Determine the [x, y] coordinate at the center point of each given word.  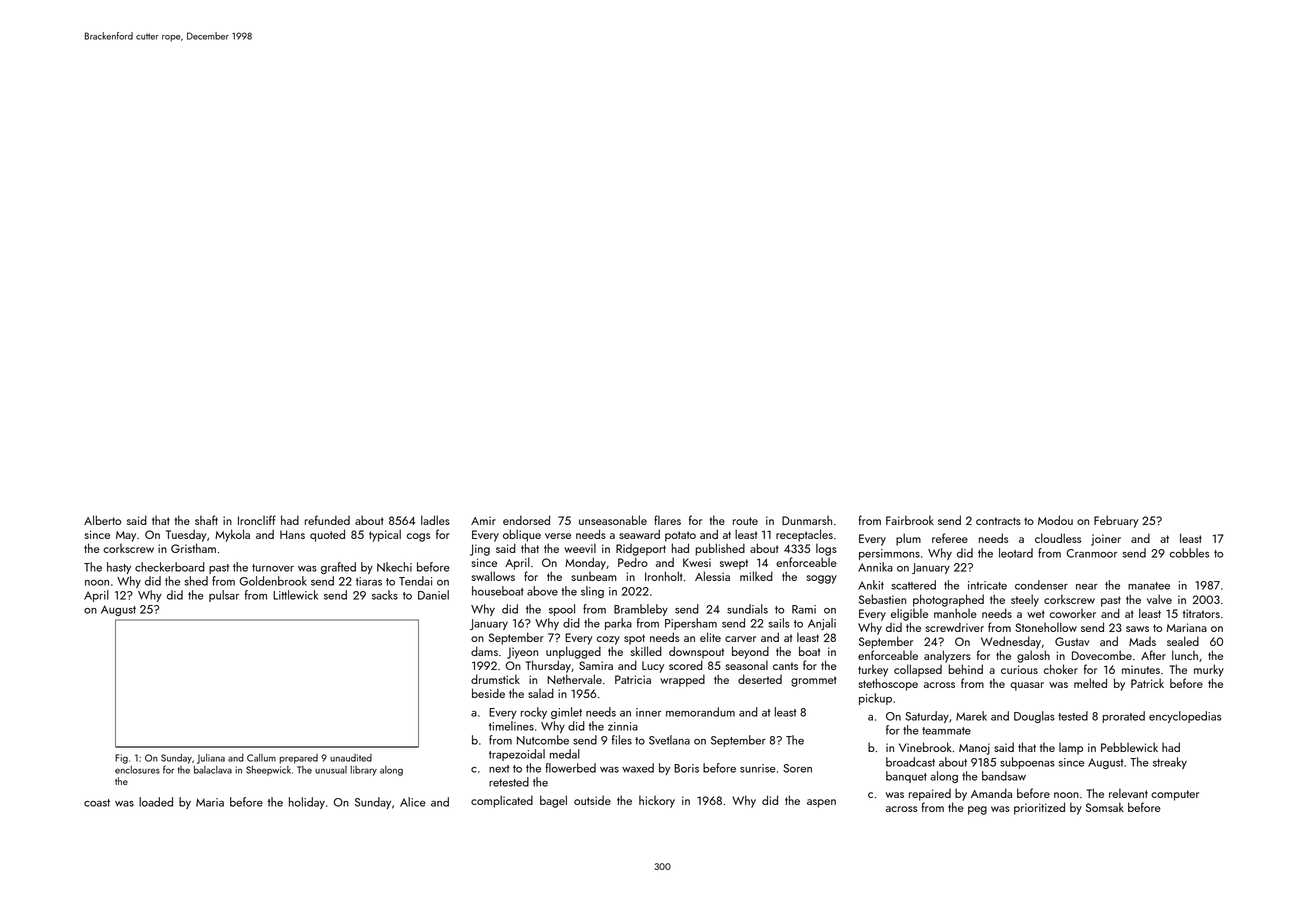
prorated [1123, 717]
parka [618, 624]
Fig [121, 759]
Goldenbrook [273, 581]
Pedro [633, 562]
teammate [946, 731]
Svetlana [669, 740]
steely [1025, 600]
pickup [875, 699]
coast [97, 803]
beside [488, 693]
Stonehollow [1046, 627]
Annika [875, 567]
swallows [493, 576]
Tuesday [186, 535]
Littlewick [295, 595]
